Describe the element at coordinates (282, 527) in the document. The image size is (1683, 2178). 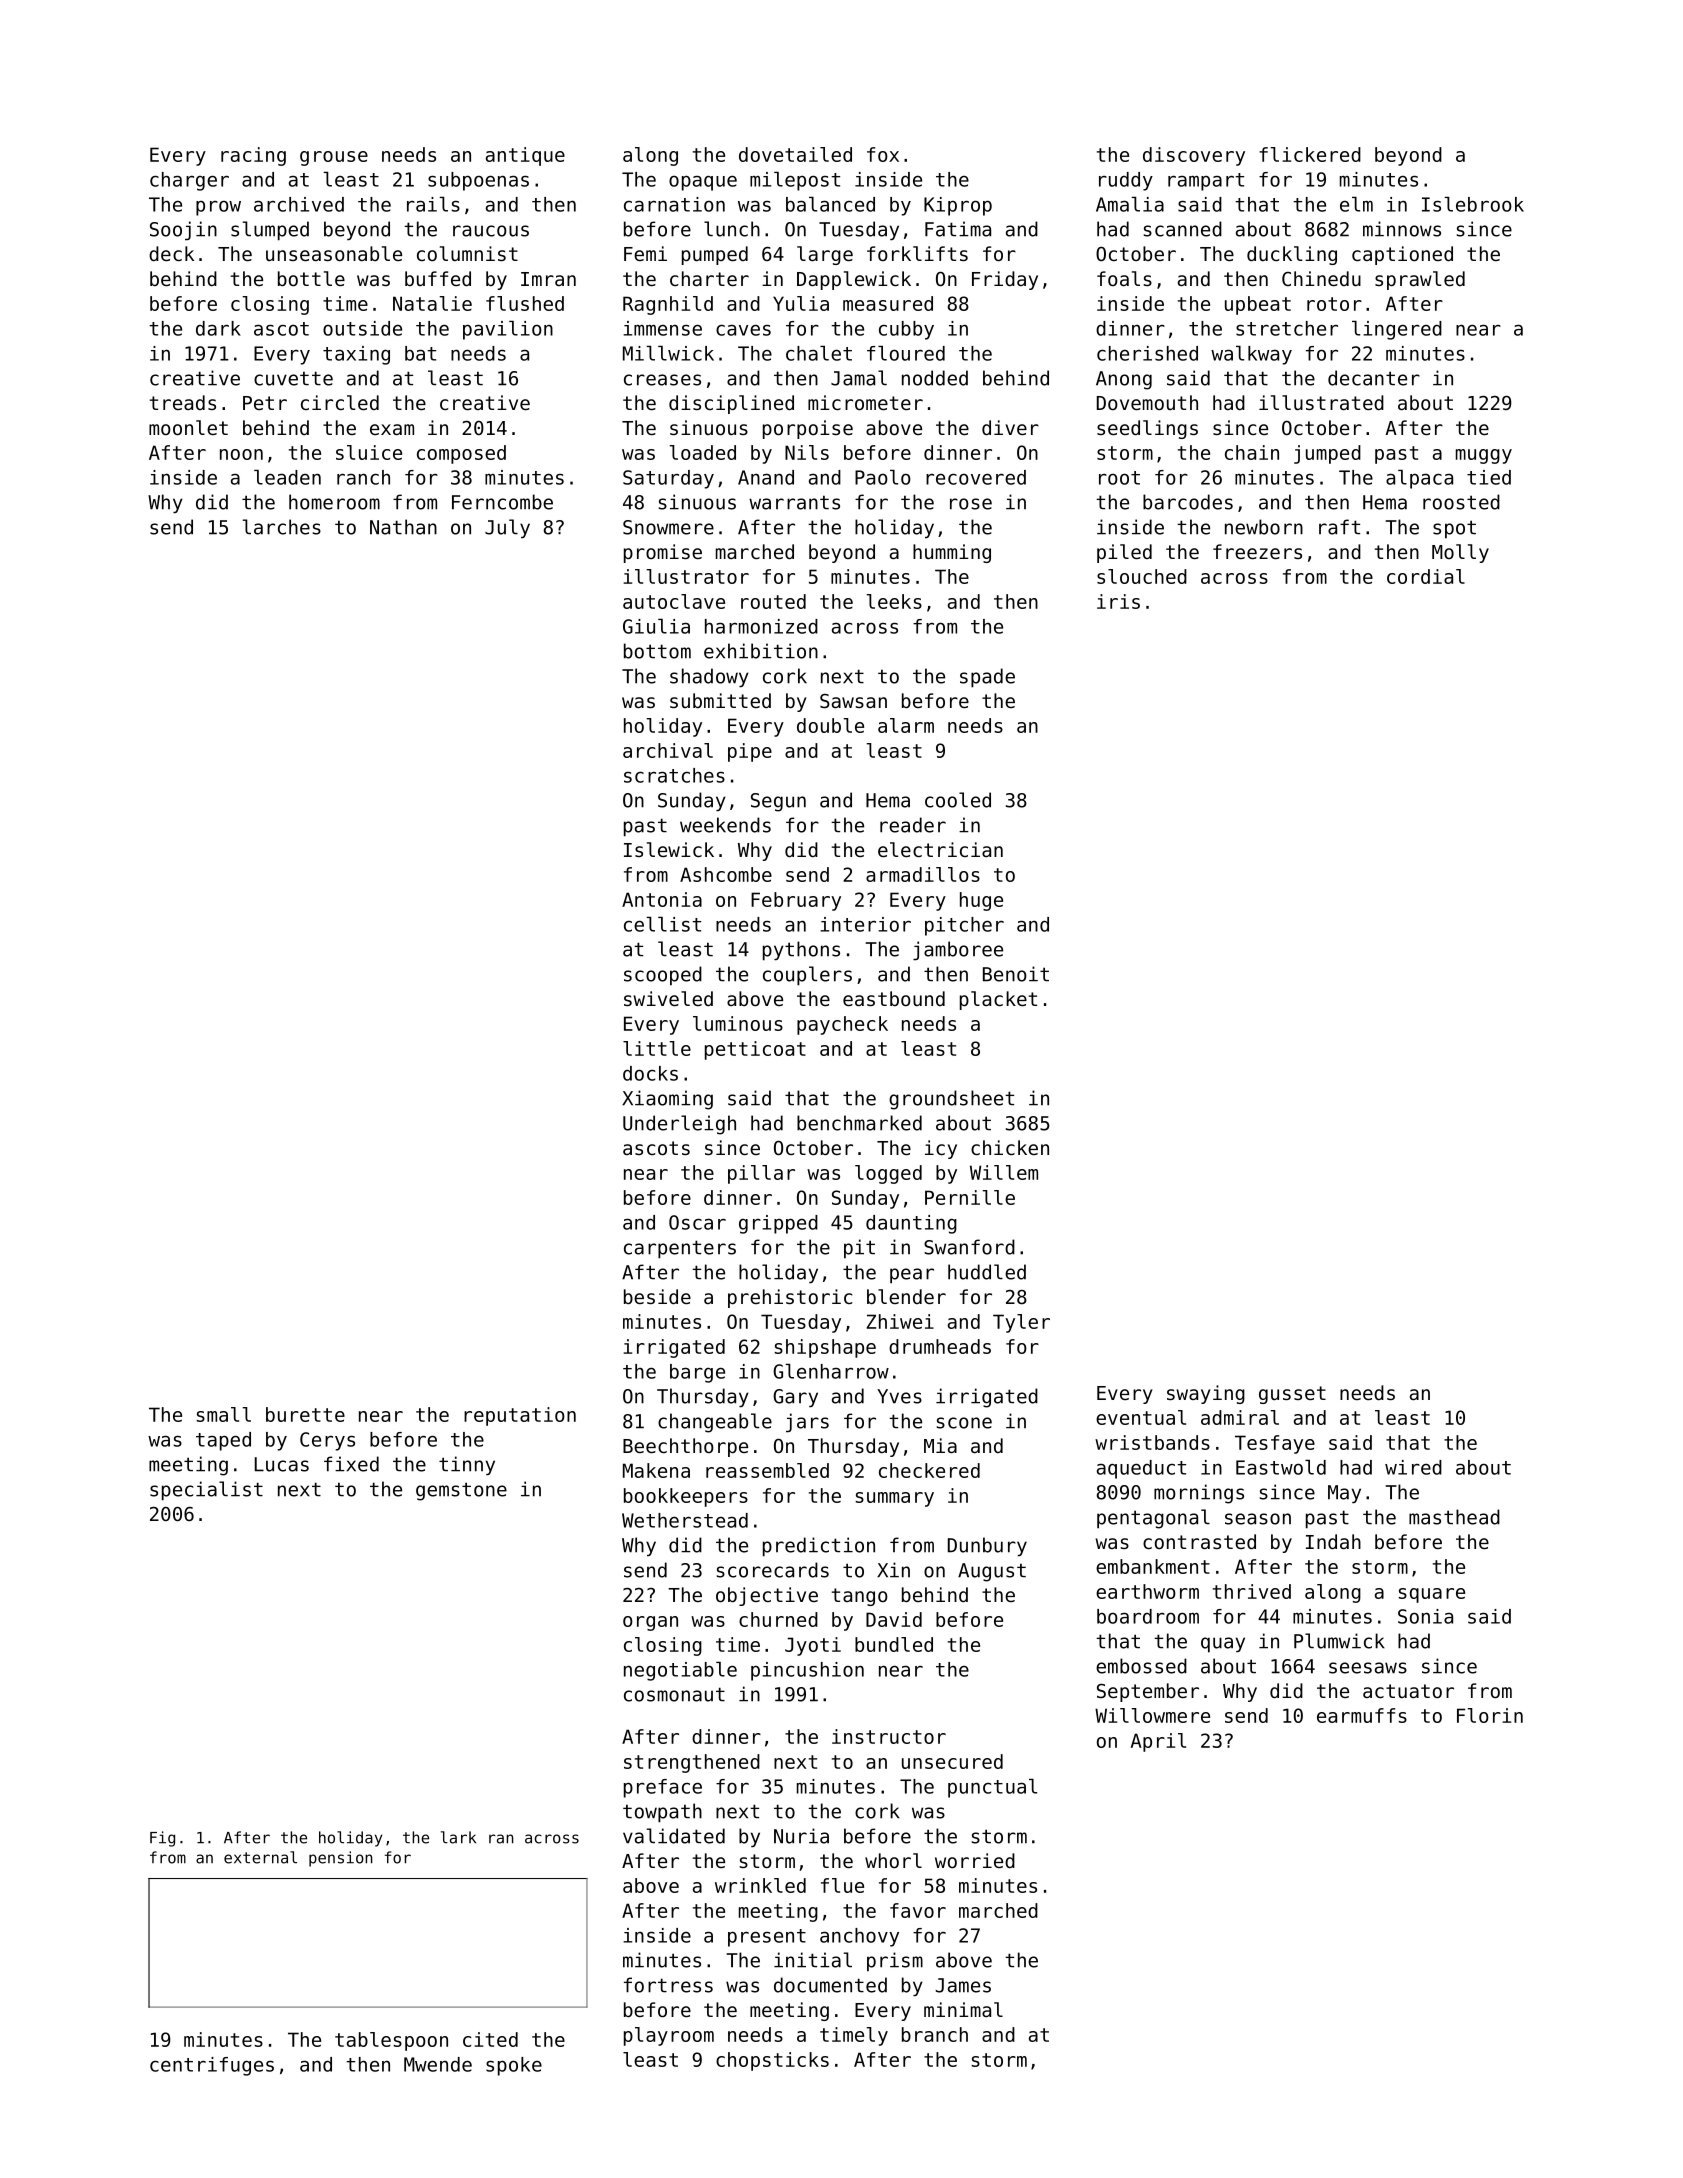
I see `larches` at that location.
